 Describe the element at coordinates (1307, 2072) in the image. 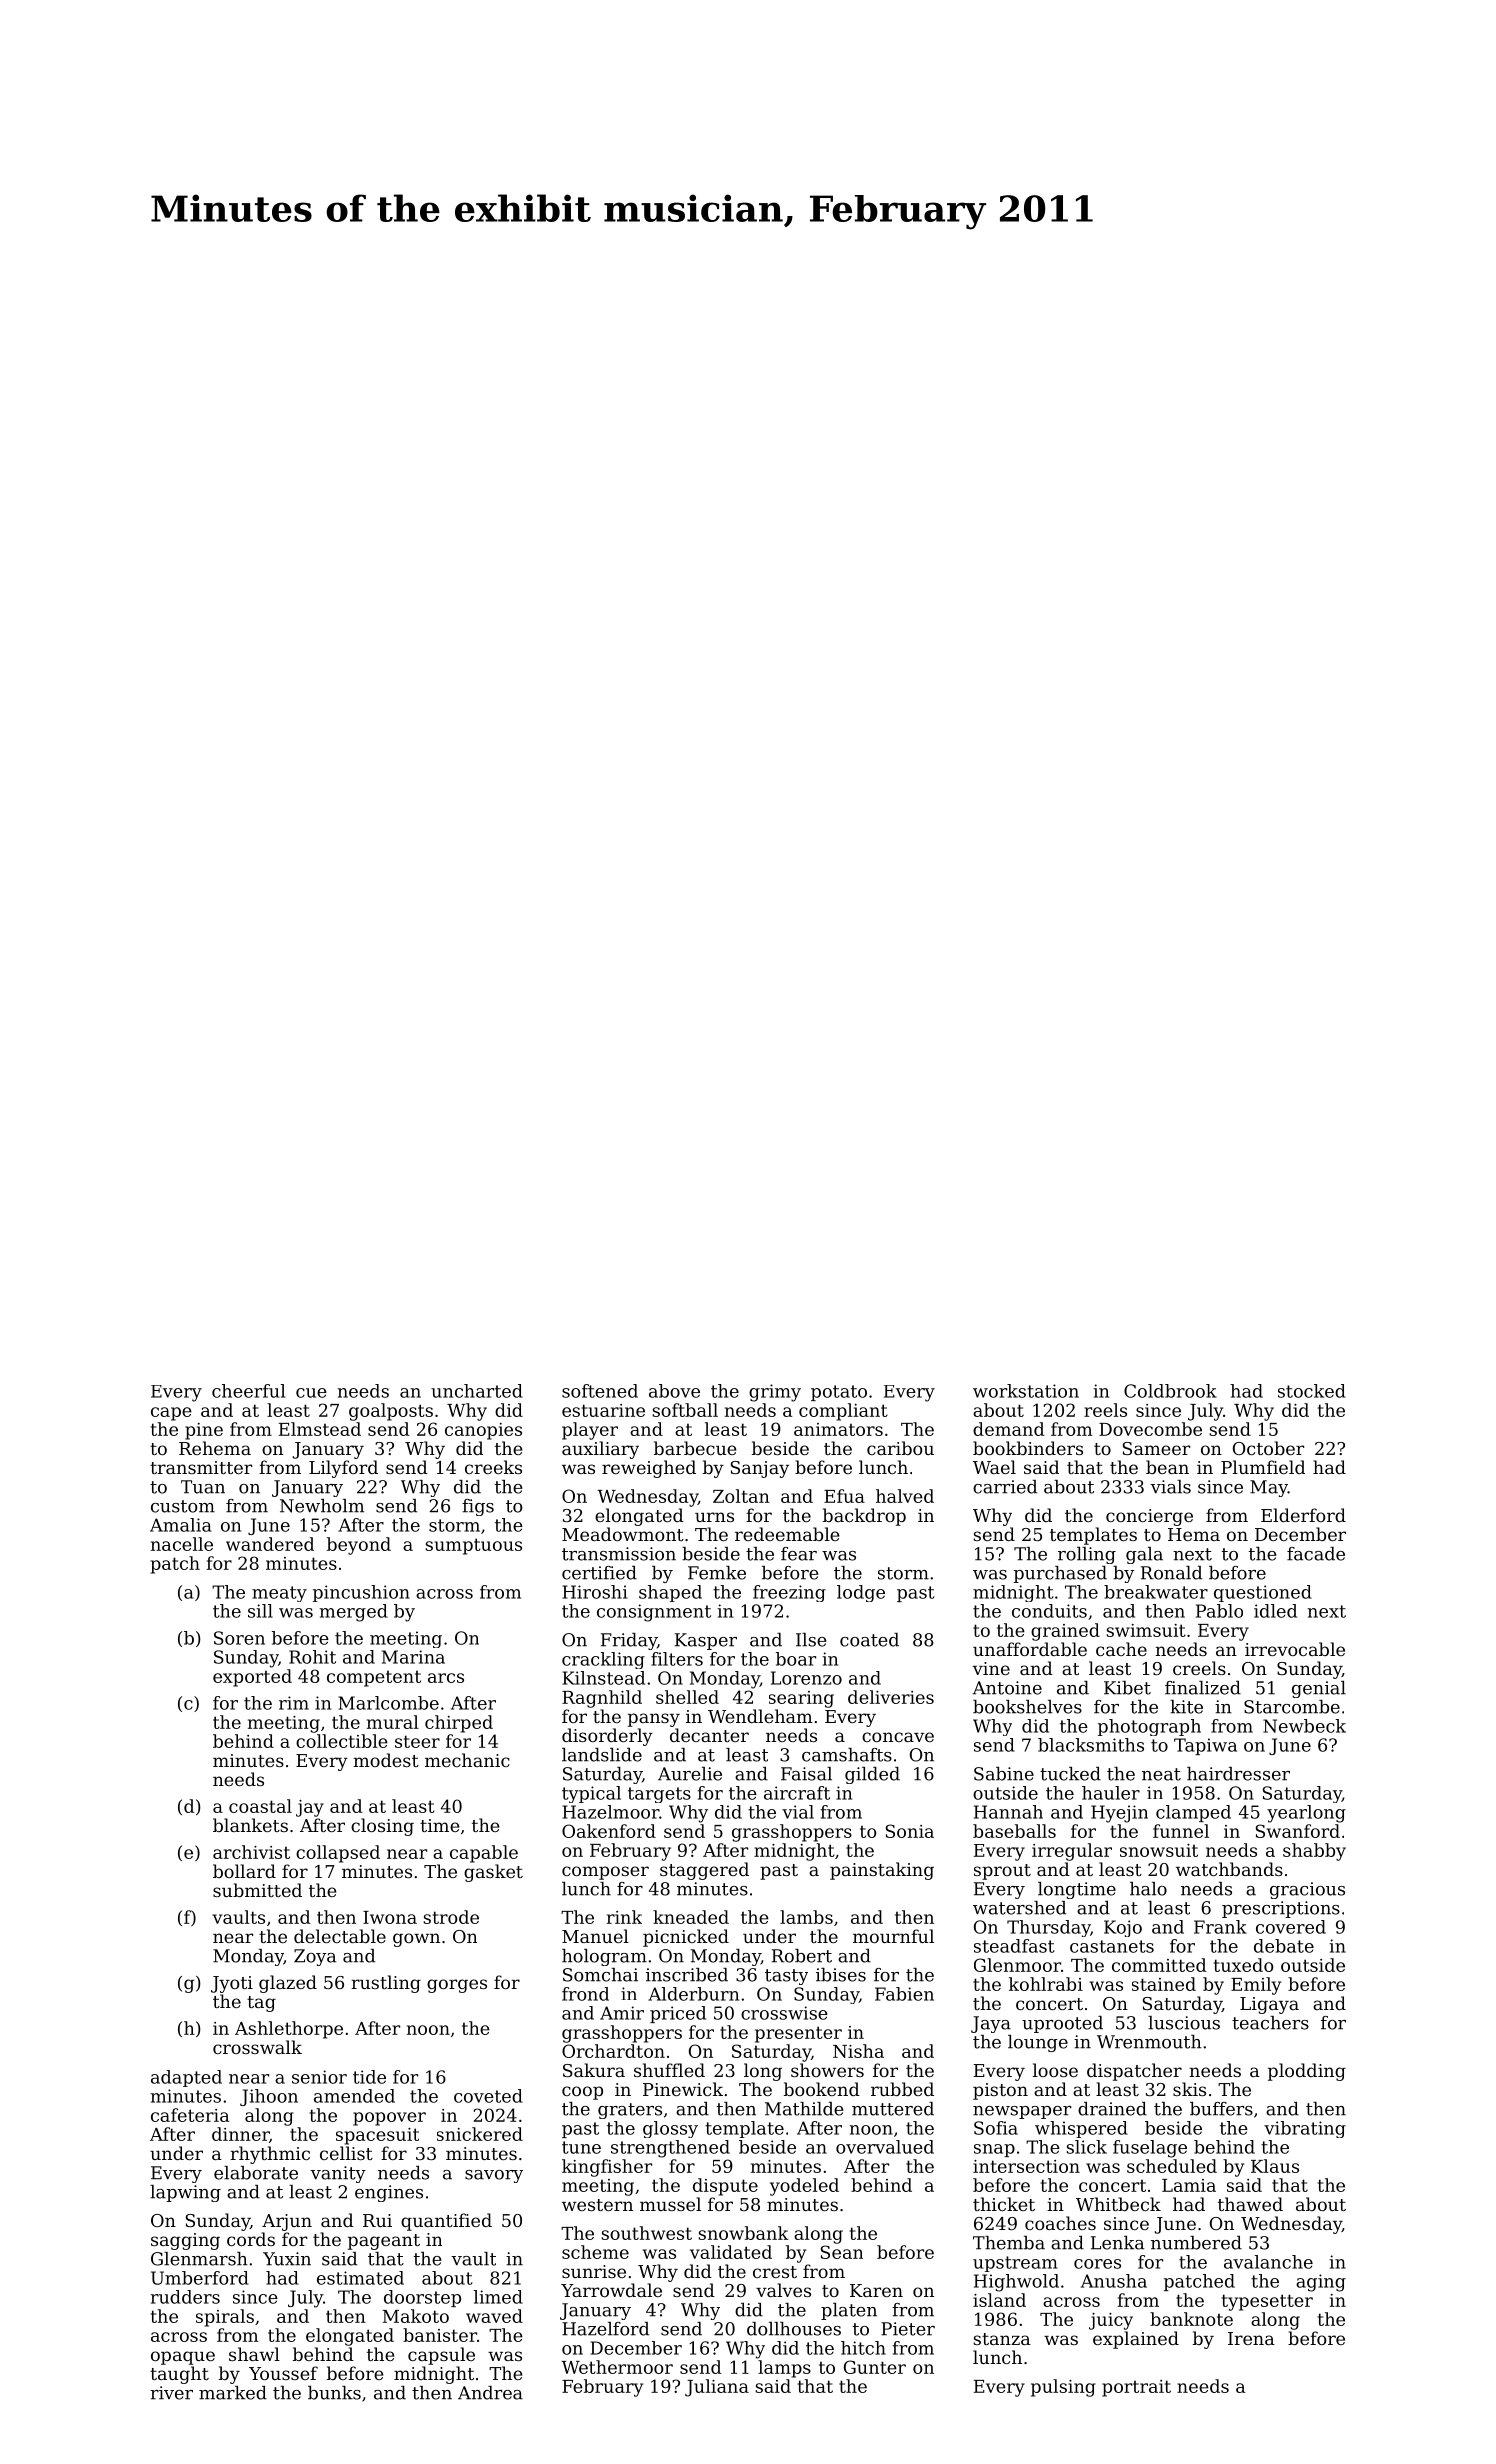

I see `plodding` at that location.
